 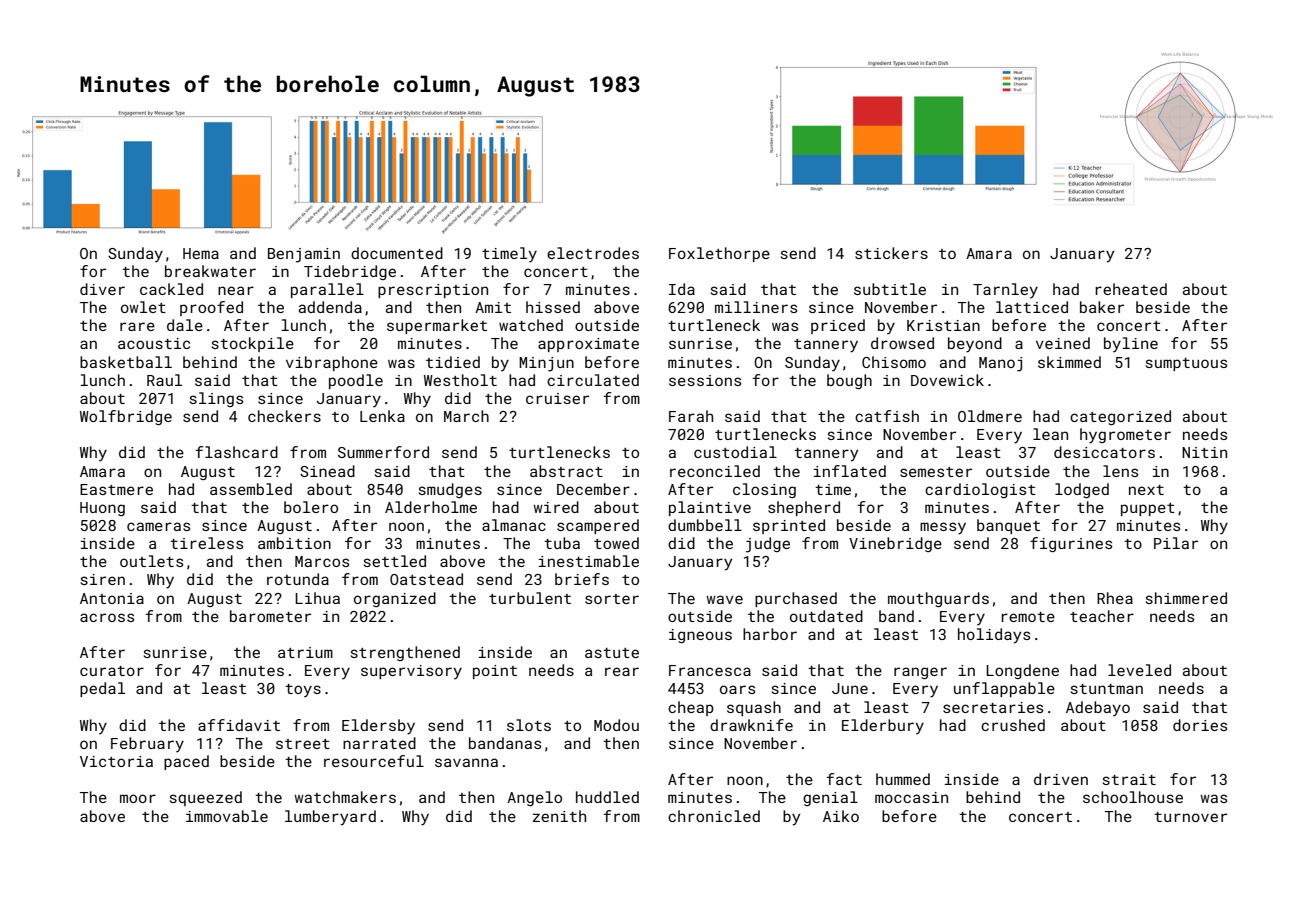 What do you see at coordinates (1008, 526) in the screenshot?
I see `banquet` at bounding box center [1008, 526].
